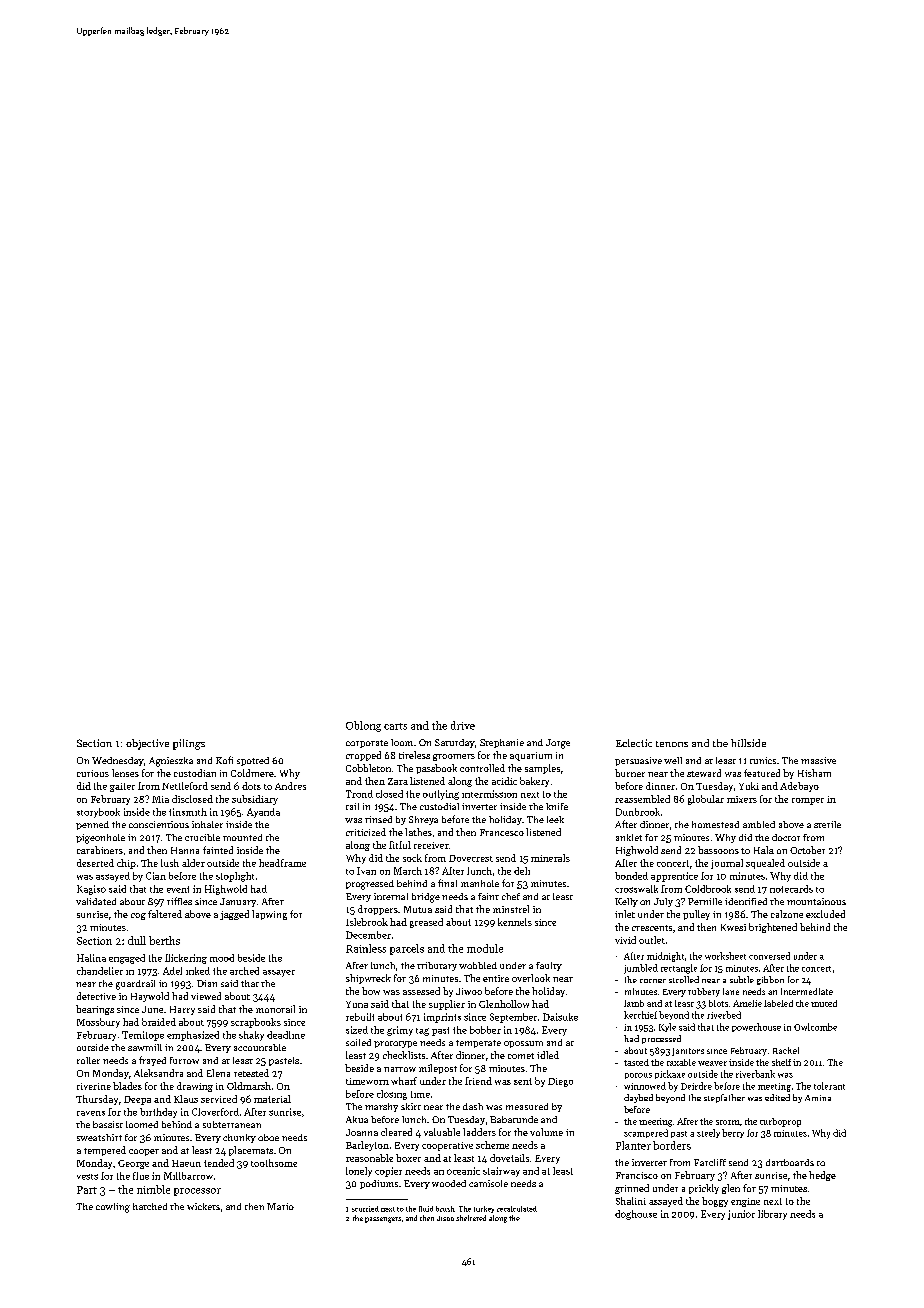 Image resolution: width=924 pixels, height=1308 pixels. What do you see at coordinates (282, 863) in the screenshot?
I see `headframe` at bounding box center [282, 863].
